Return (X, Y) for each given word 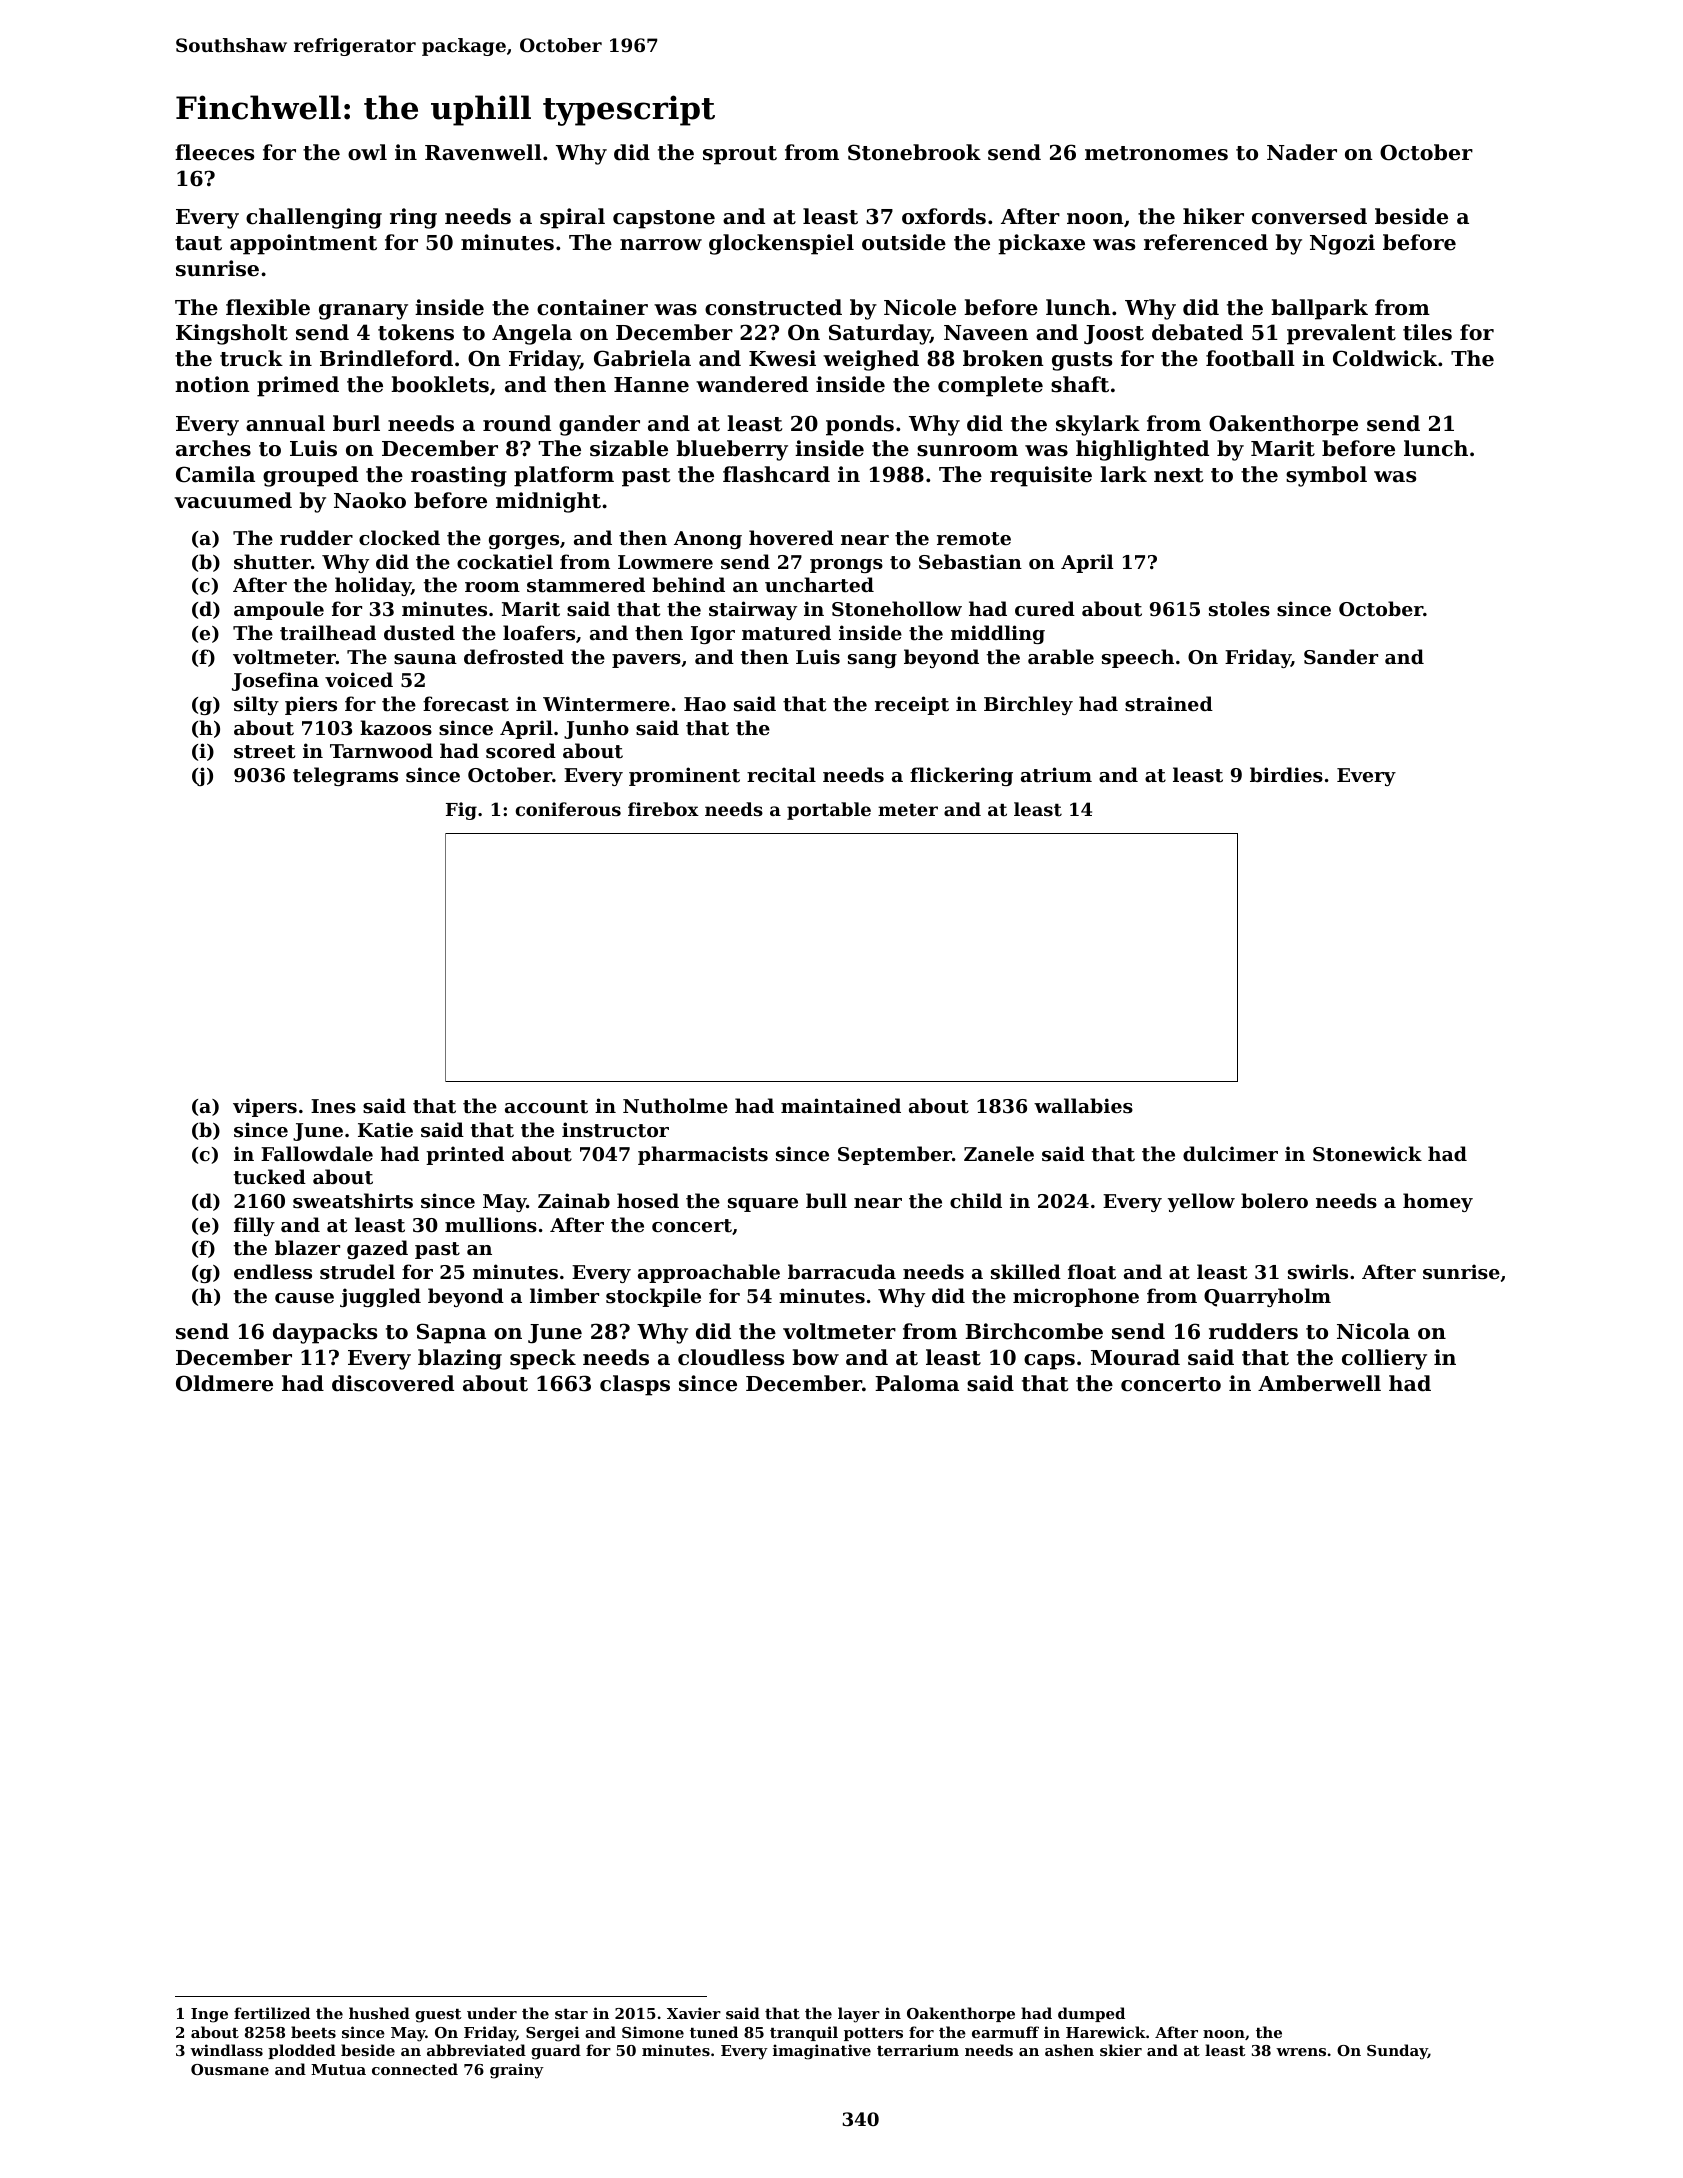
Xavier (694, 2013)
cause (304, 1298)
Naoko (370, 500)
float (1092, 1272)
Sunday (1397, 2052)
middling (998, 634)
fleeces (214, 152)
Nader (1302, 152)
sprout (740, 155)
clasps (635, 1385)
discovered (393, 1383)
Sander (1341, 656)
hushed (379, 2013)
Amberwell (1319, 1383)
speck (543, 1359)
